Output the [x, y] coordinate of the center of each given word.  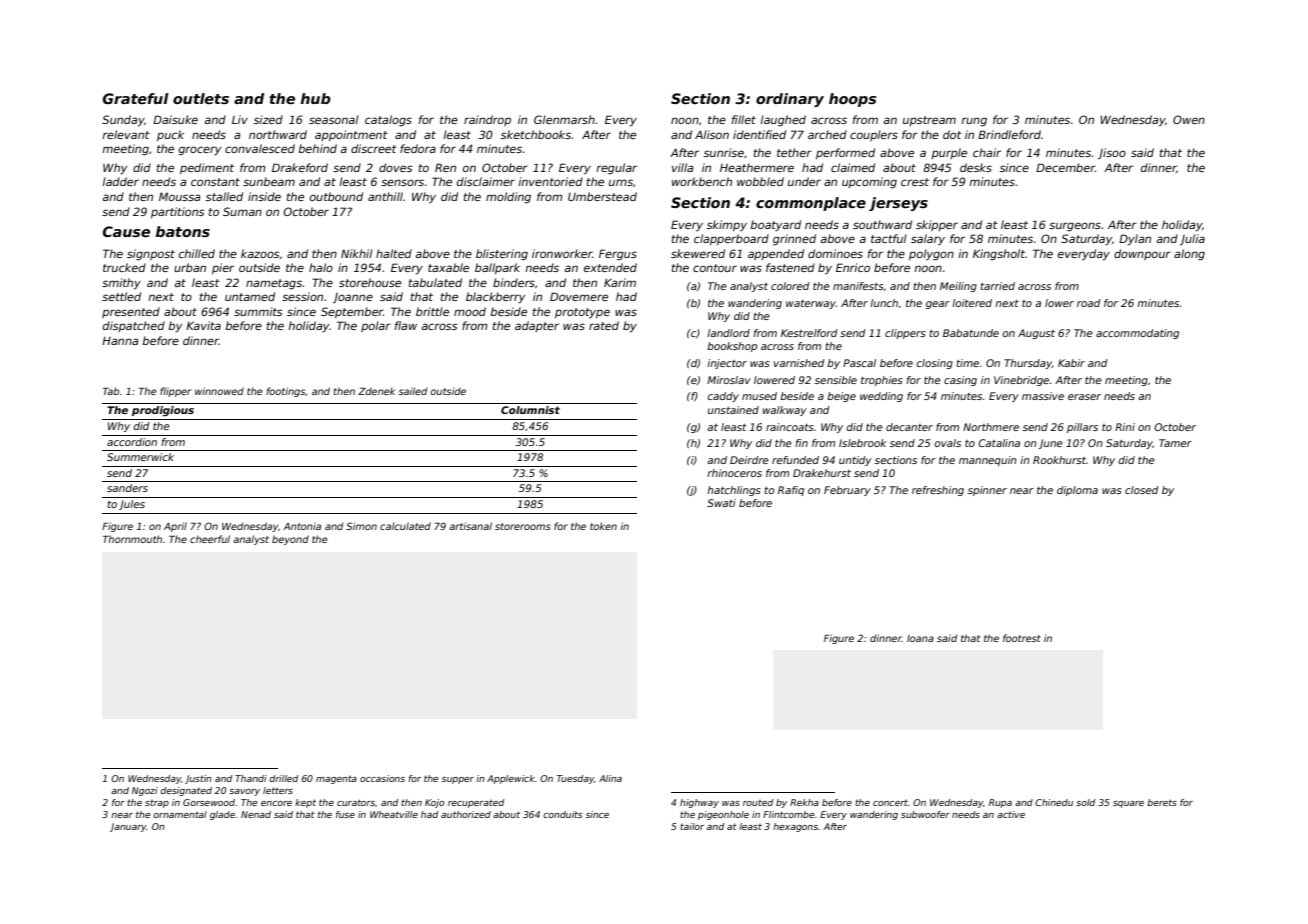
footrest [1022, 638]
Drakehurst [822, 473]
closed [1142, 490]
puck [170, 135]
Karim [620, 282]
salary [928, 240]
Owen [1189, 119]
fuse [345, 814]
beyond [290, 540]
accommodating [1137, 334]
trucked [124, 267]
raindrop [487, 120]
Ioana [920, 638]
